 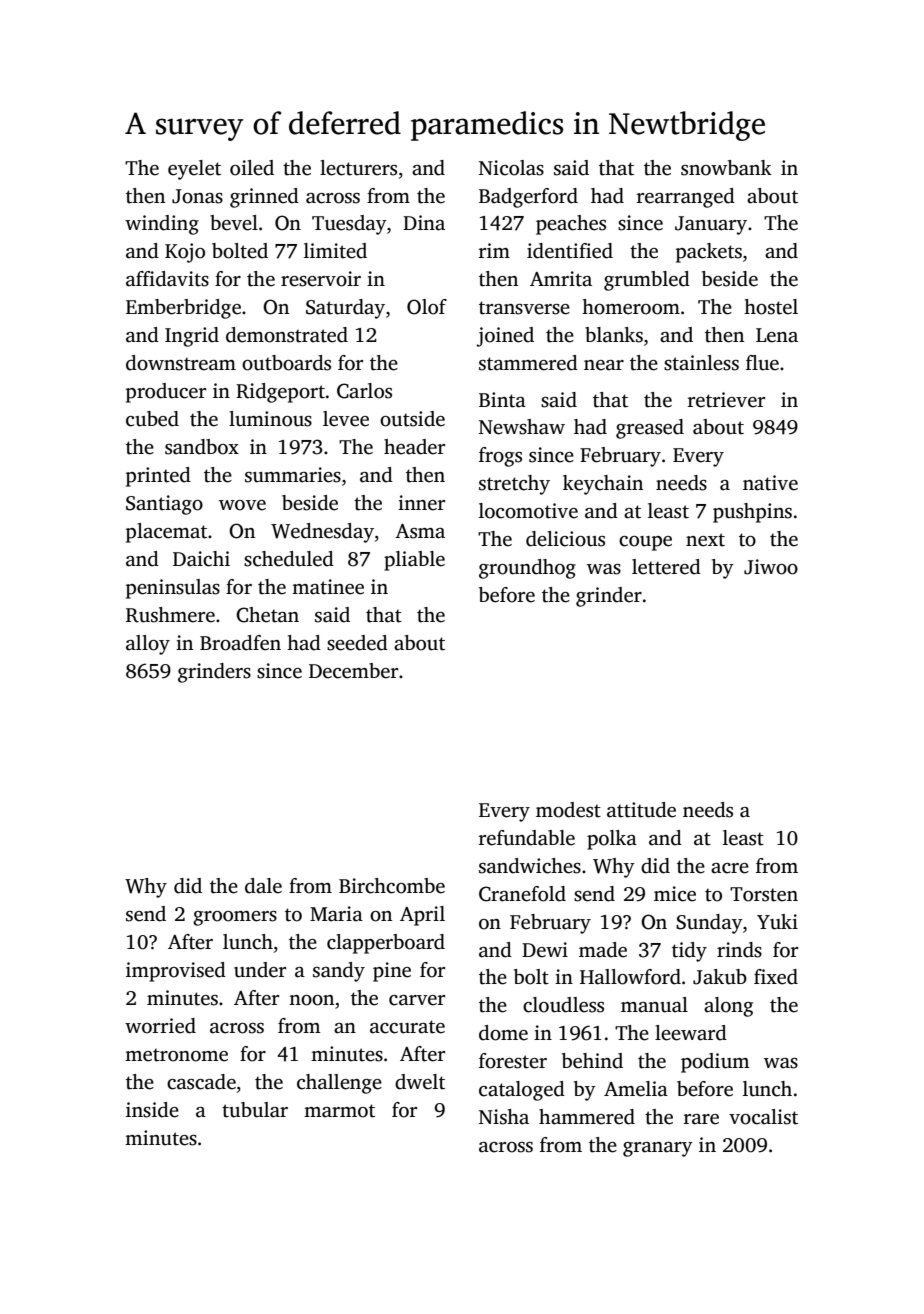 What do you see at coordinates (641, 810) in the screenshot?
I see `attitude` at bounding box center [641, 810].
